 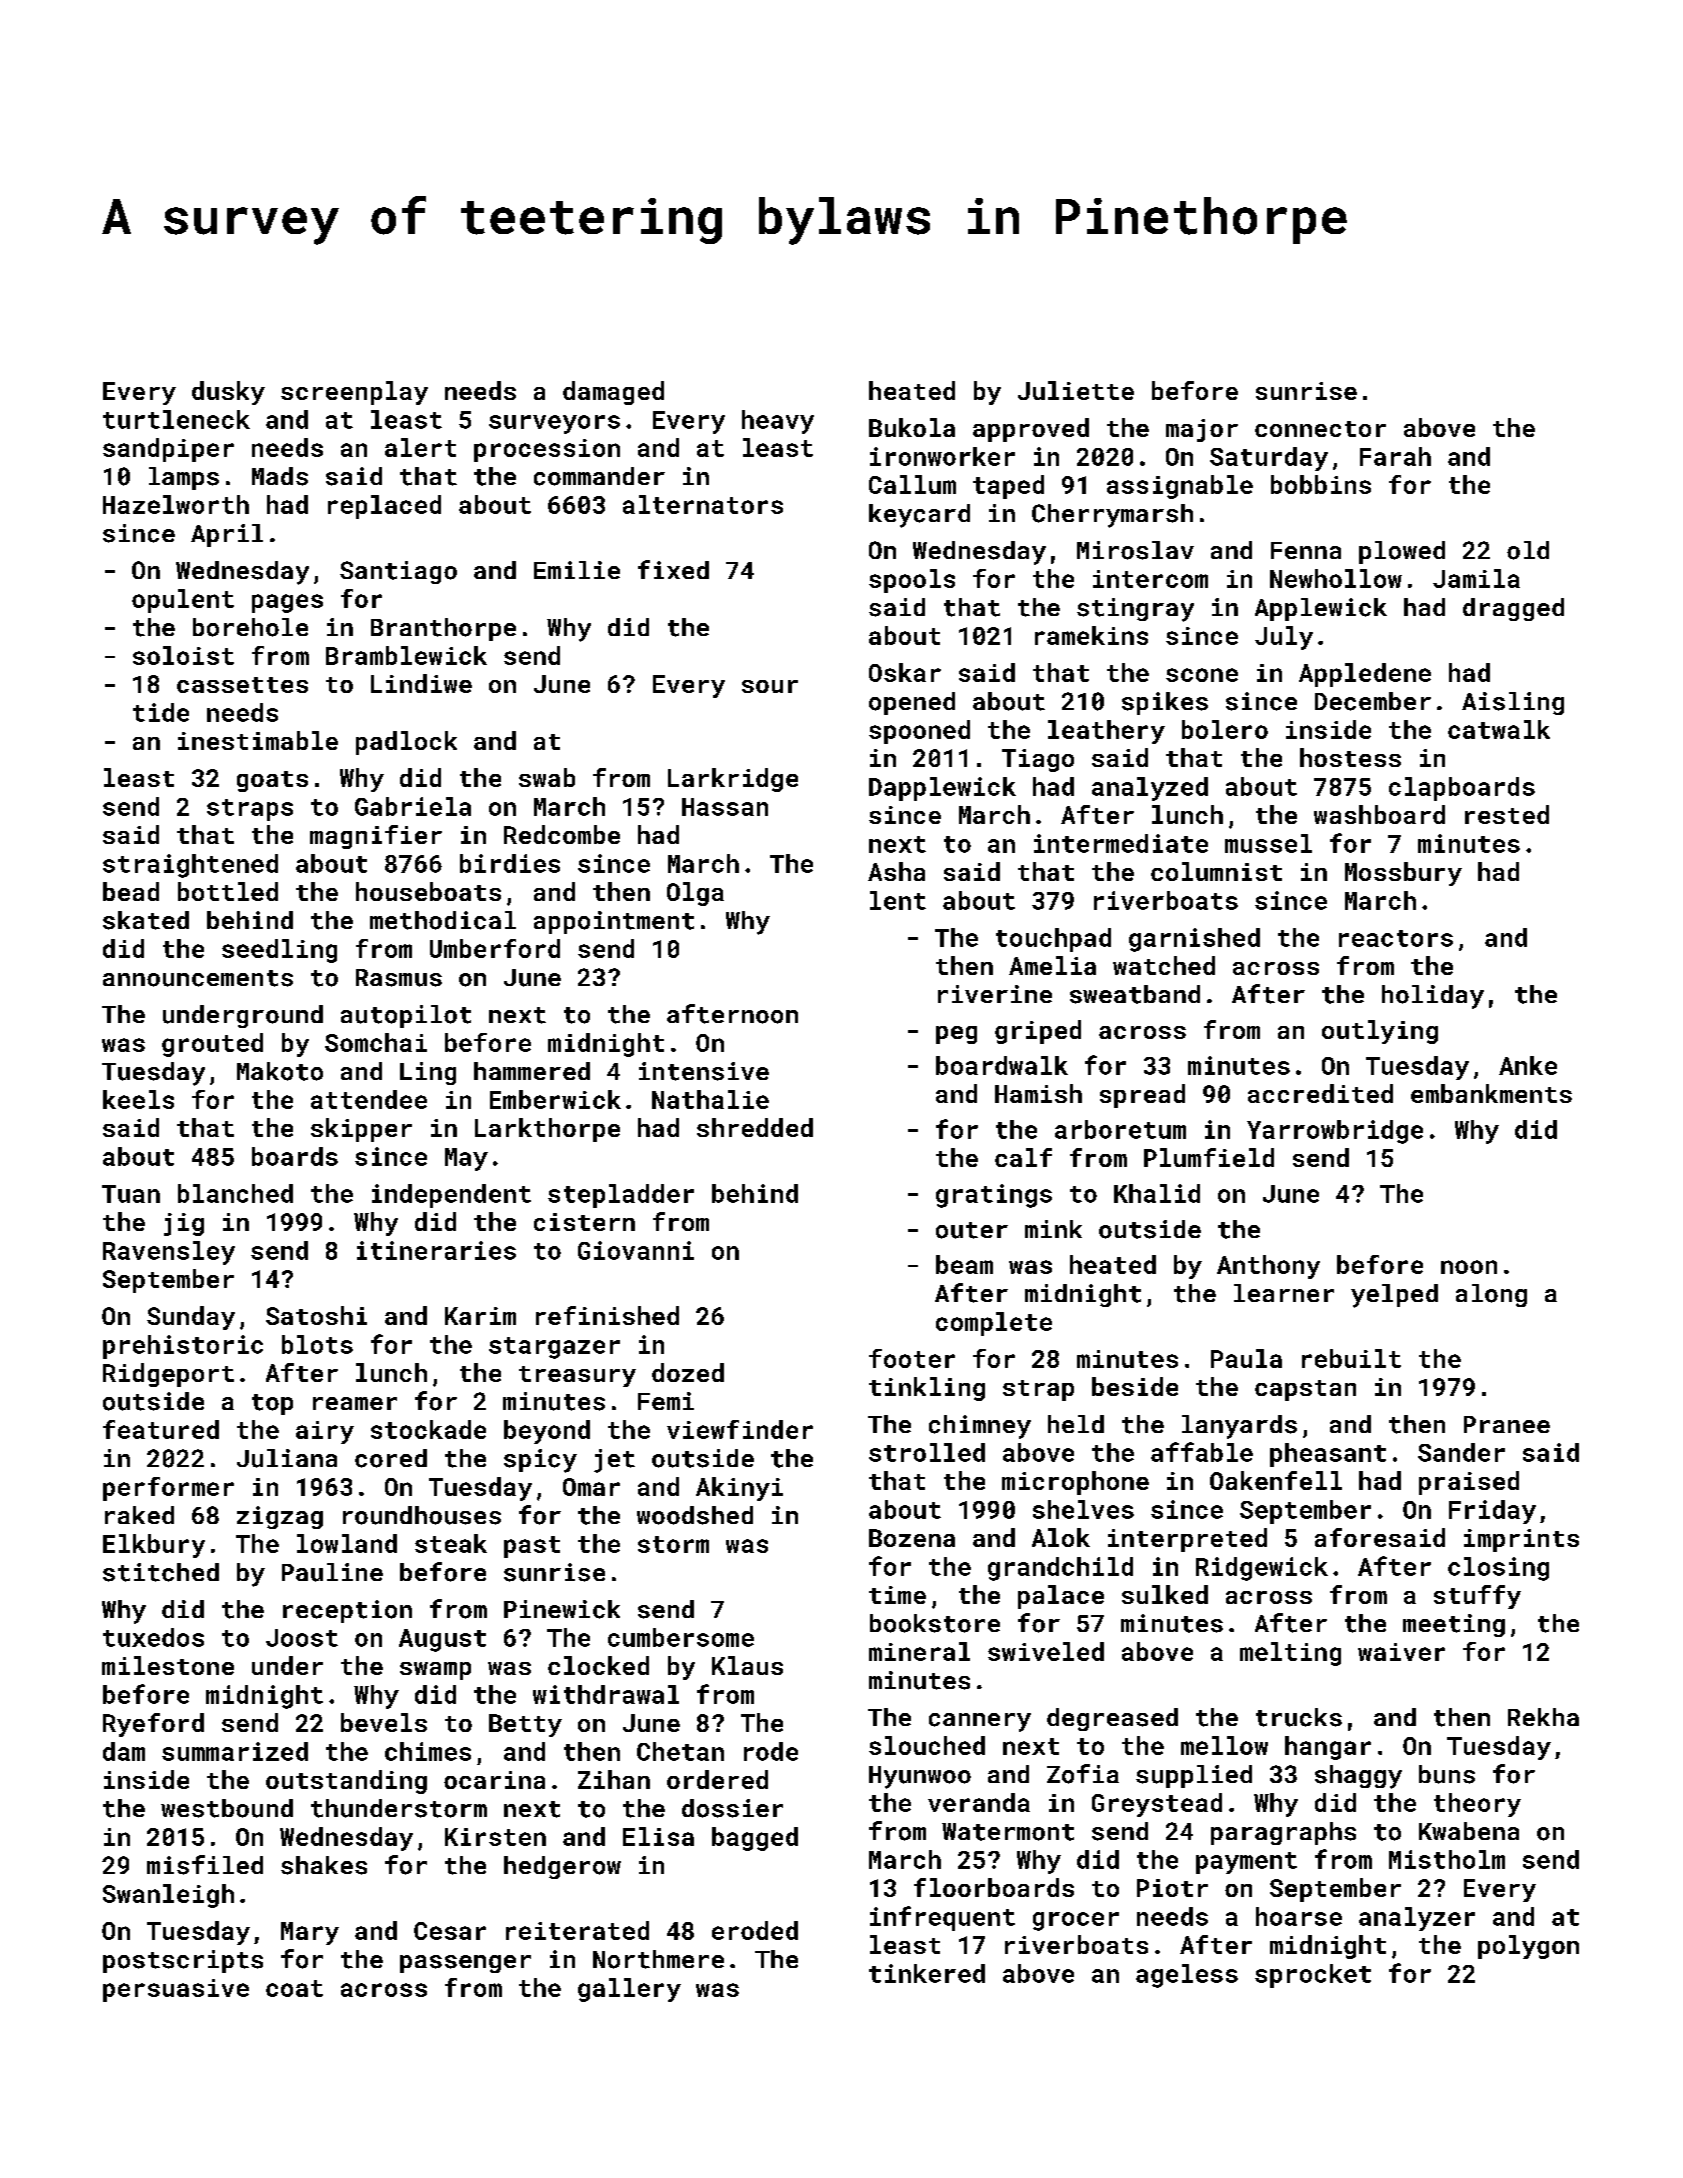 I want to click on August, so click(x=442, y=1640).
